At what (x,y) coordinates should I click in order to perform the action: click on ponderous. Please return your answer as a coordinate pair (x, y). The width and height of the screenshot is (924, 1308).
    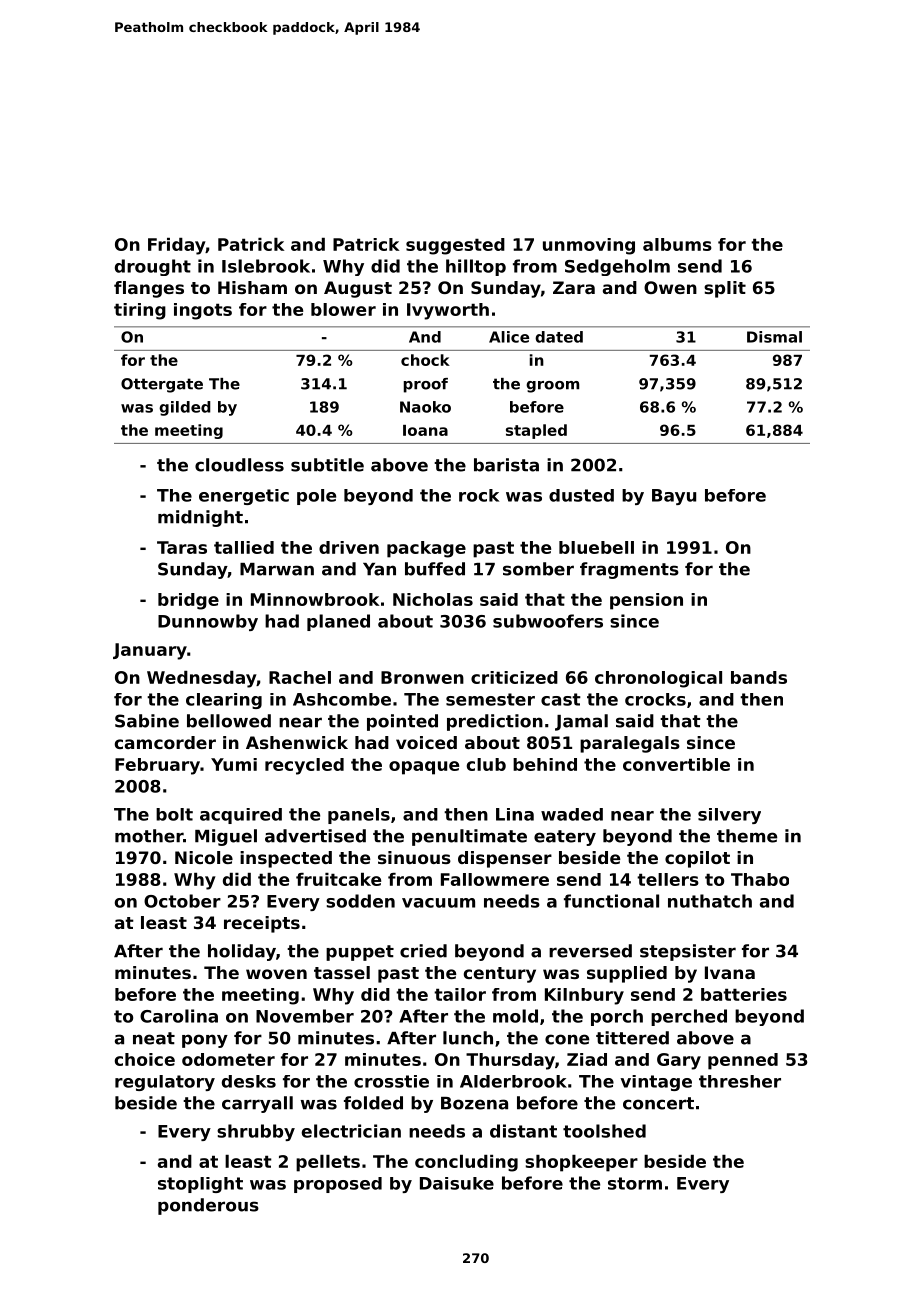
    Looking at the image, I should click on (208, 1206).
